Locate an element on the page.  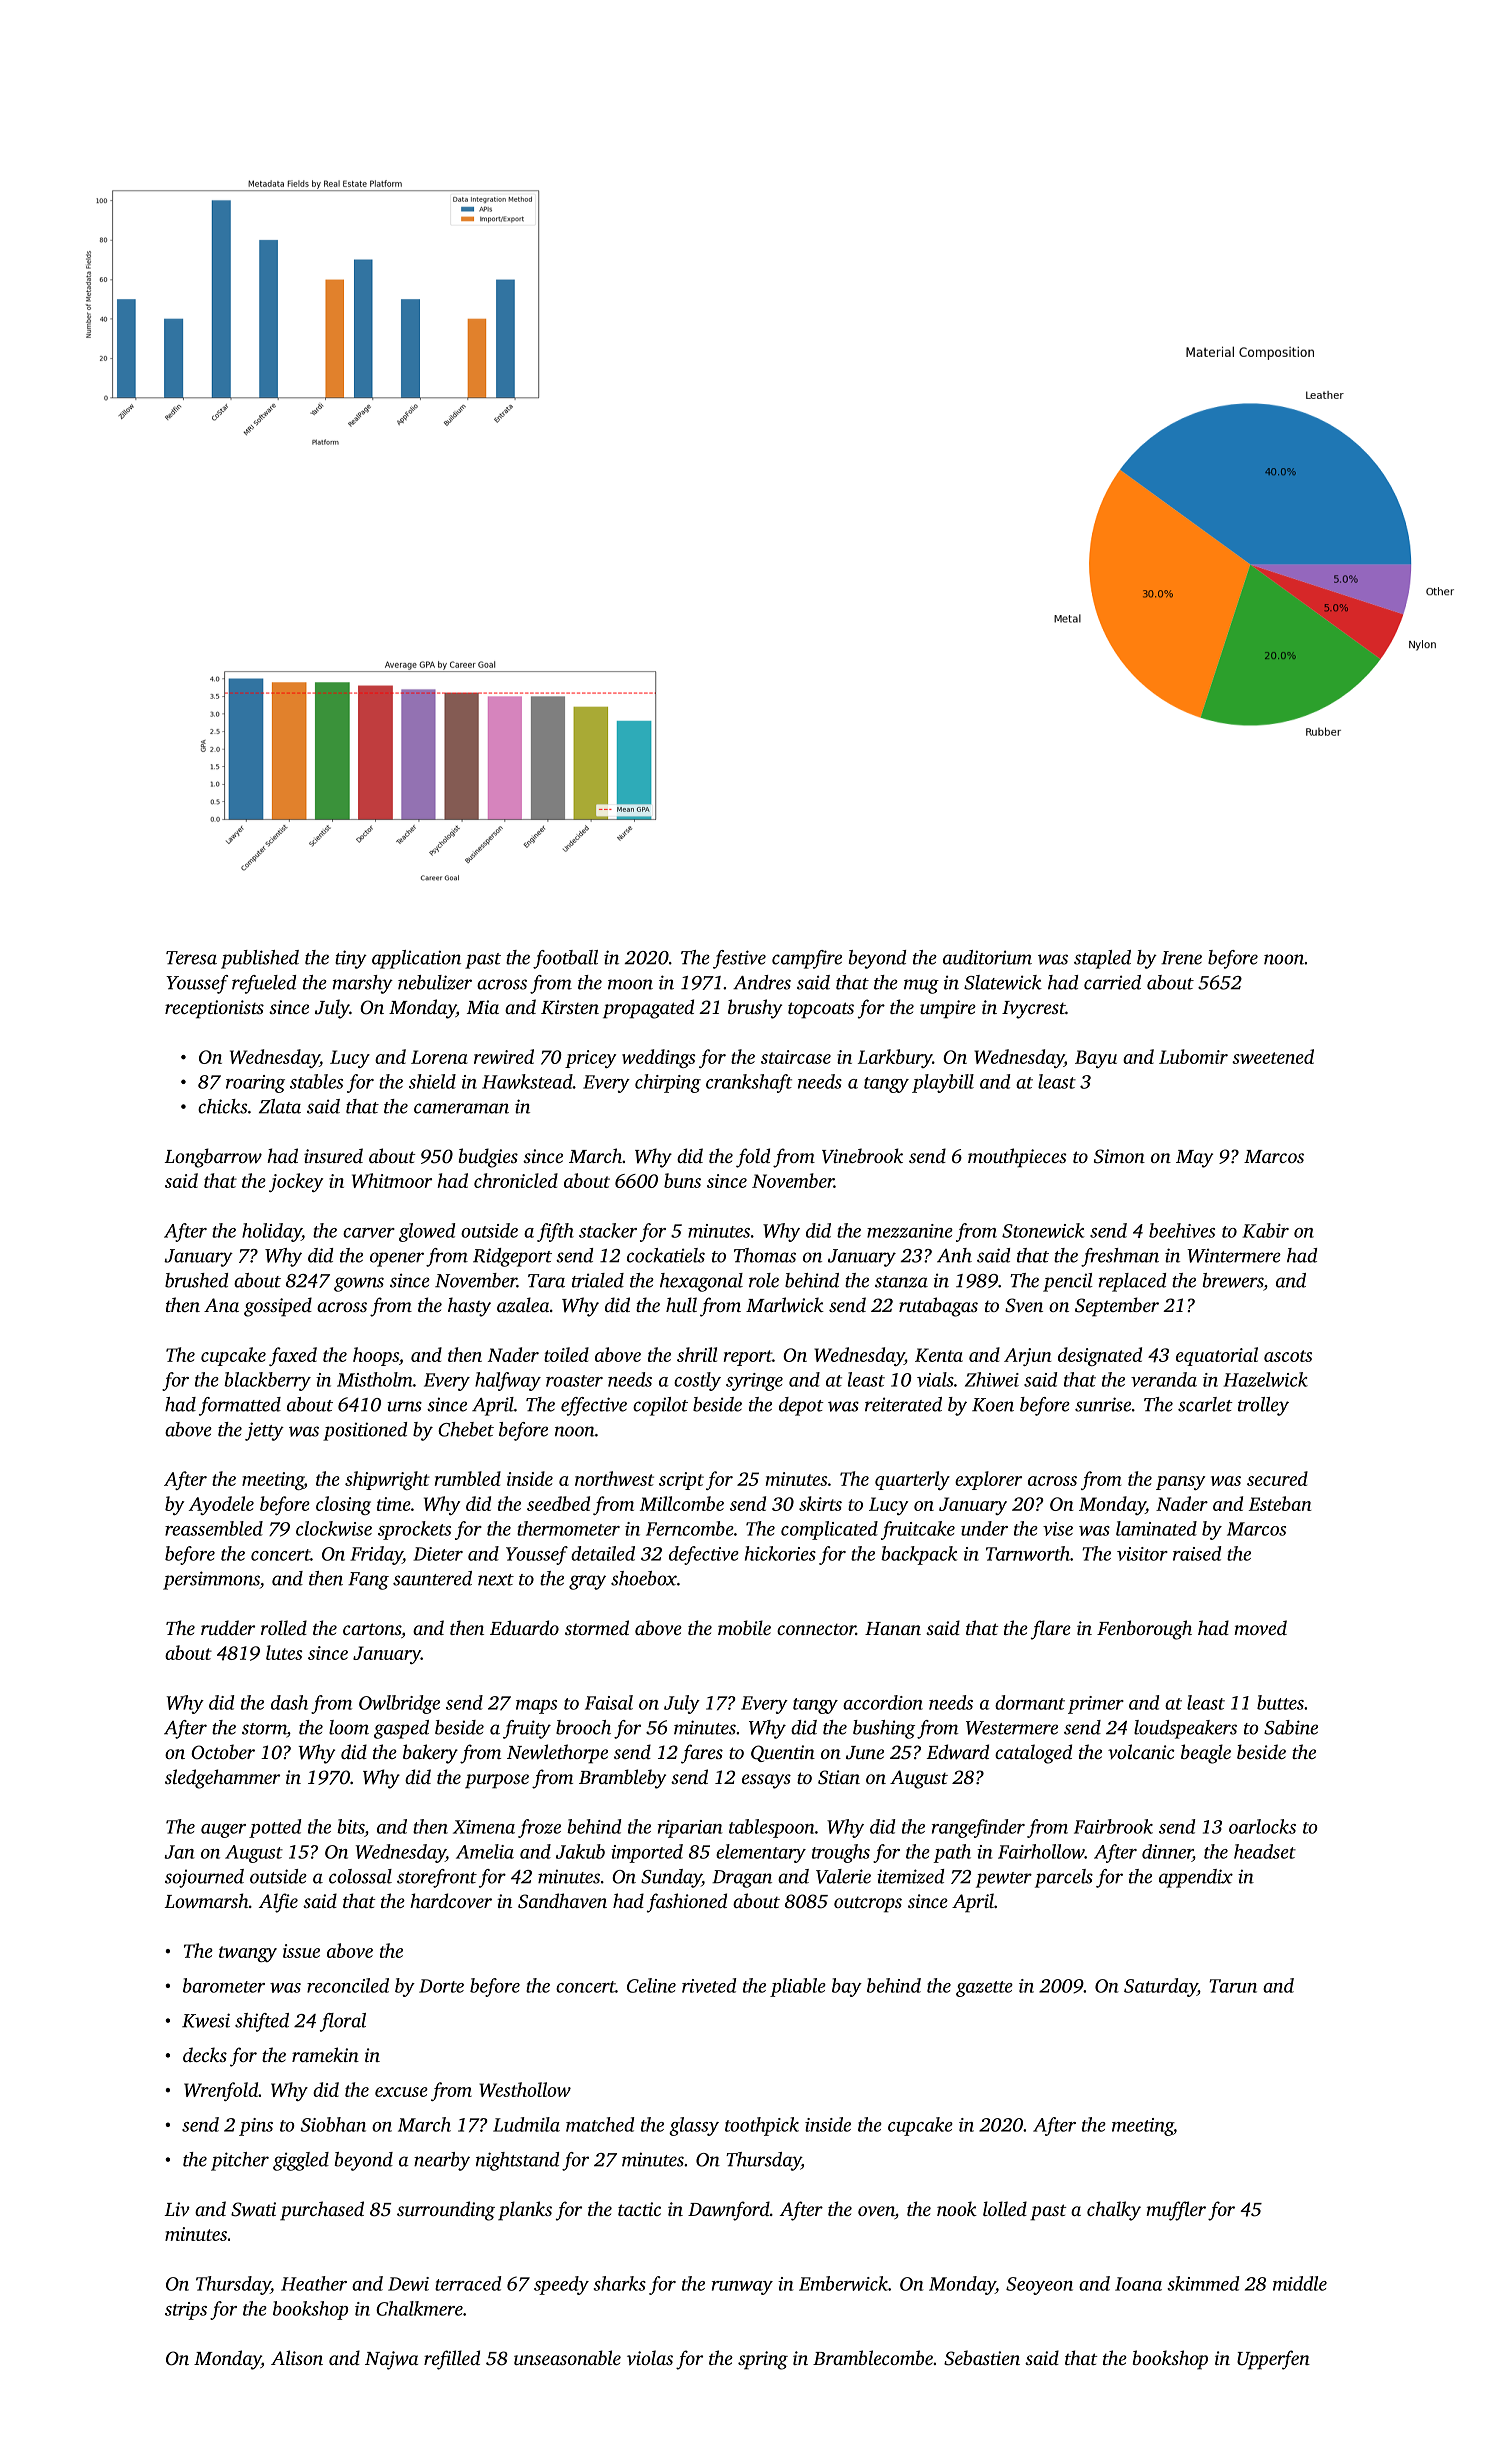
shrill is located at coordinates (697, 1354).
